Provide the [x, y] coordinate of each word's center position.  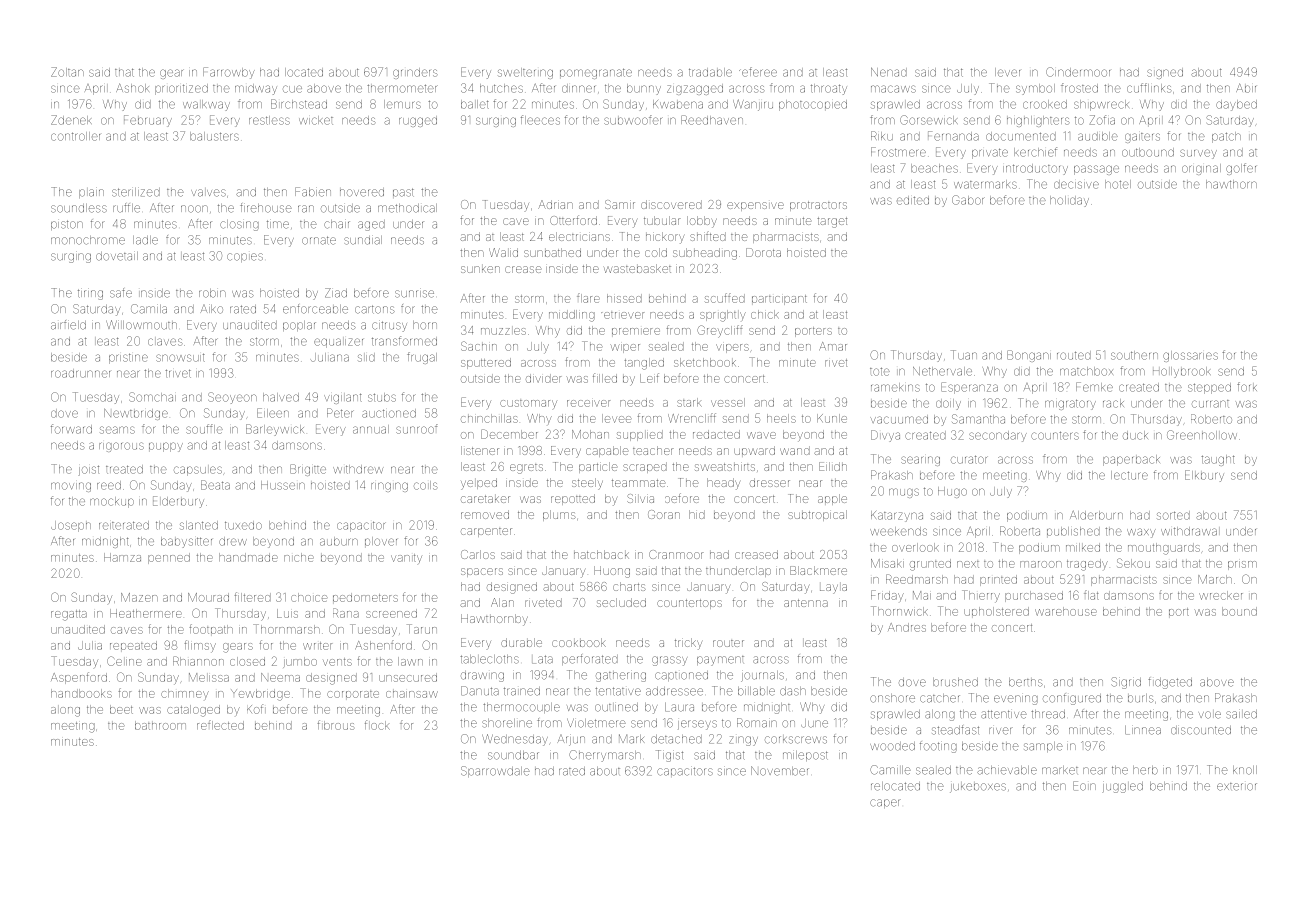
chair [337, 224]
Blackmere [818, 570]
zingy [743, 741]
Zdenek [71, 120]
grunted [930, 565]
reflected [220, 725]
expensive [755, 206]
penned [169, 558]
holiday [1069, 201]
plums [559, 515]
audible [1098, 136]
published [1073, 531]
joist [89, 470]
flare [588, 298]
